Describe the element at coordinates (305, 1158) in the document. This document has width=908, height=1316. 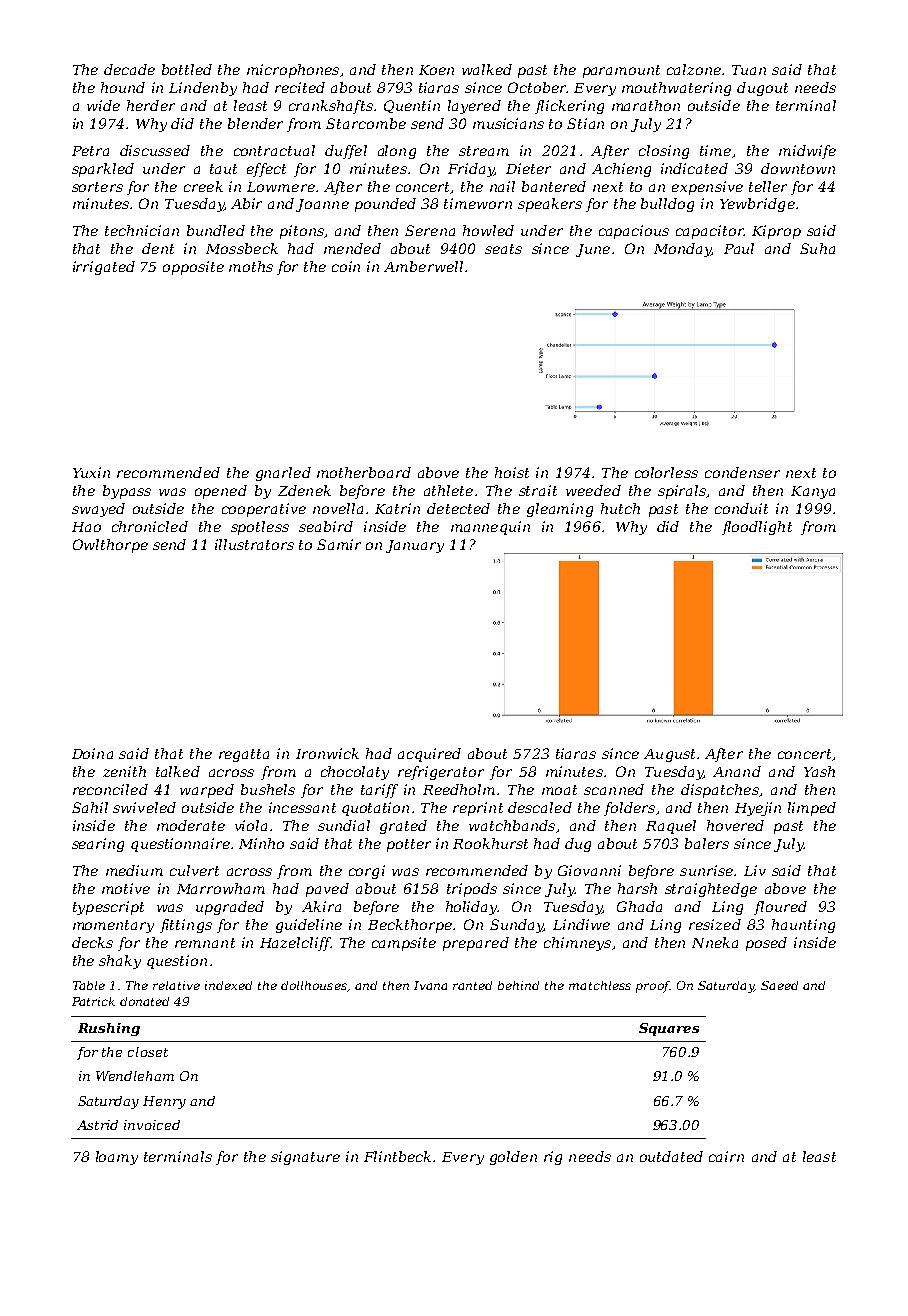
I see `signature` at that location.
